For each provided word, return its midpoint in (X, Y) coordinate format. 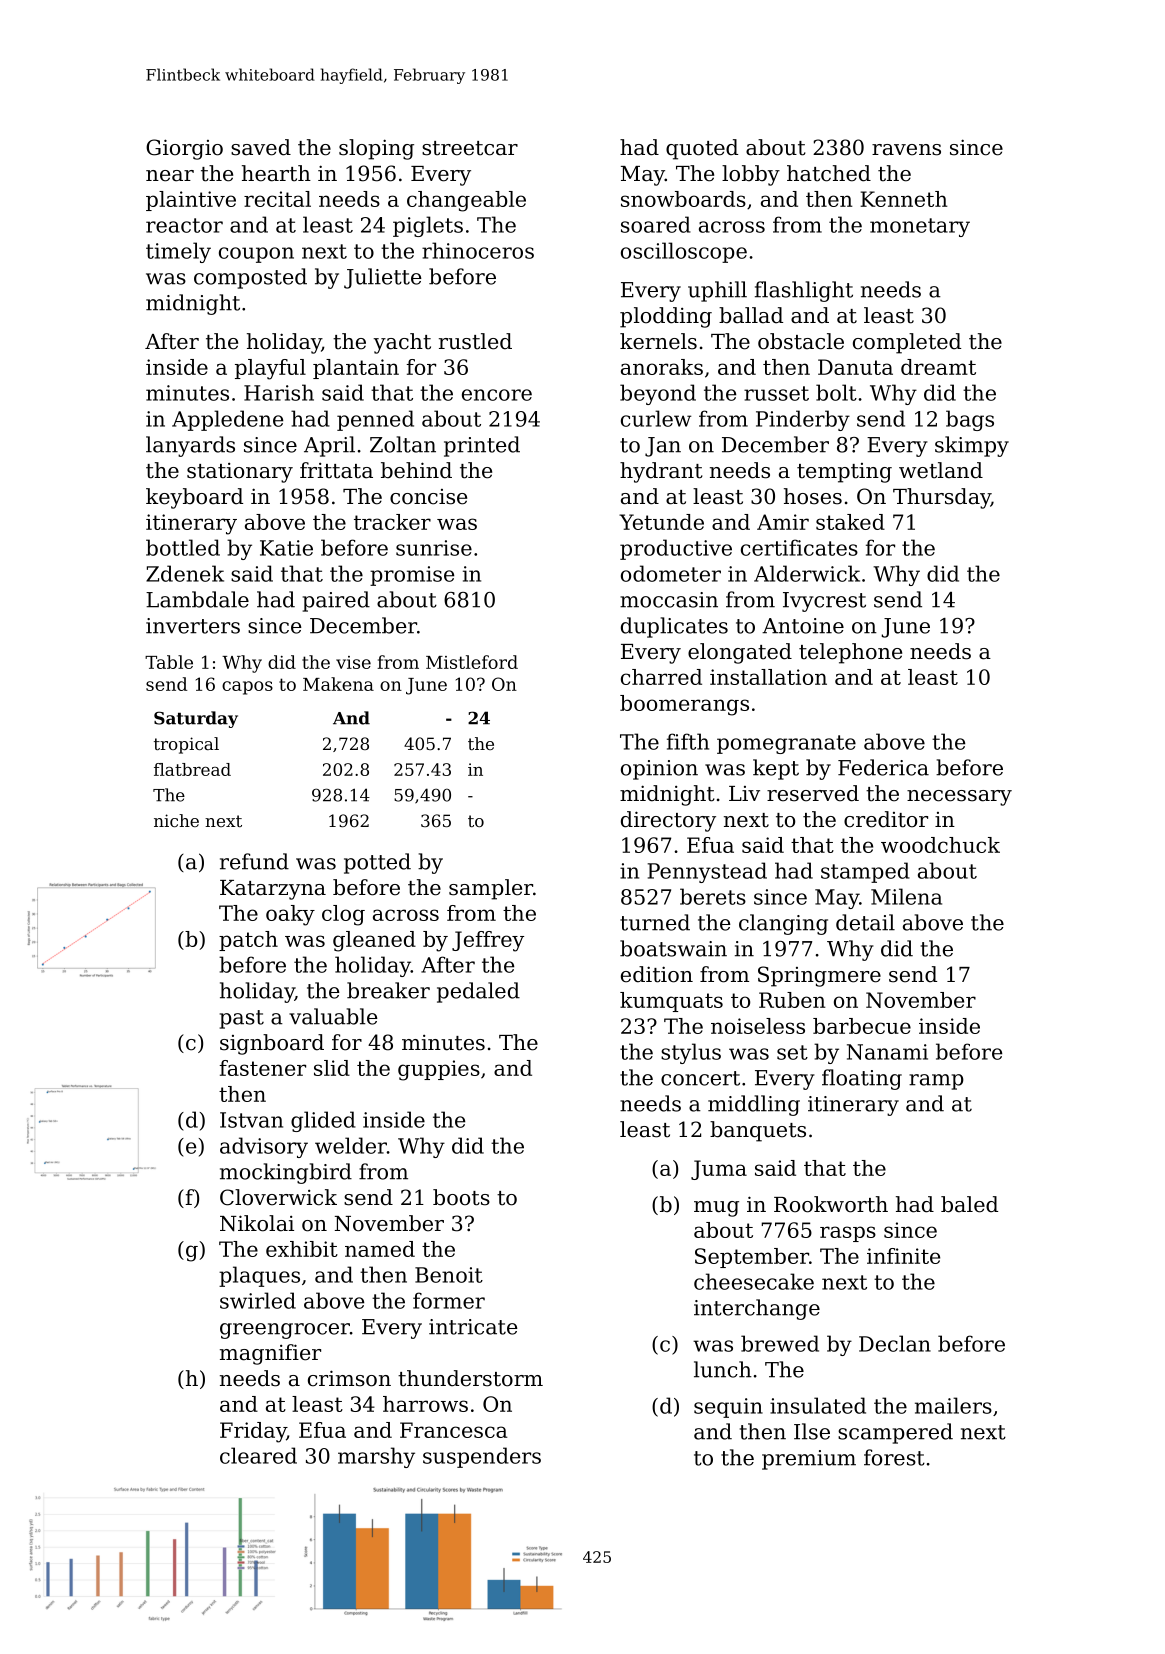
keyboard (194, 498)
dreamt (938, 367)
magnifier (270, 1354)
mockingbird (286, 1173)
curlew (656, 418)
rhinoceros (478, 250)
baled (969, 1204)
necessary (959, 798)
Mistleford (472, 662)
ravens (906, 150)
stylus (691, 1053)
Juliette (383, 278)
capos (247, 688)
